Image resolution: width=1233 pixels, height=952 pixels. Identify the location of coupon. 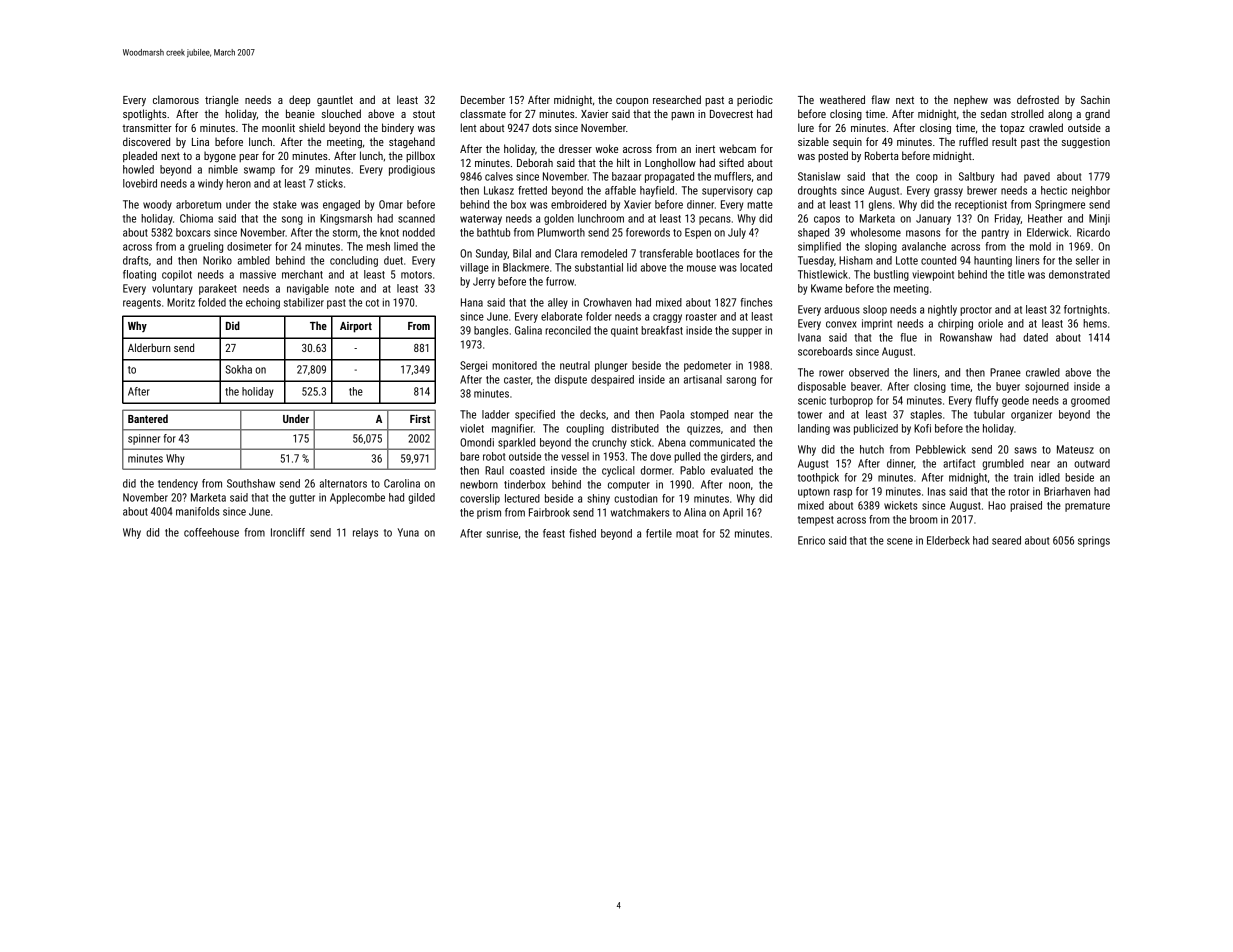
(632, 102).
